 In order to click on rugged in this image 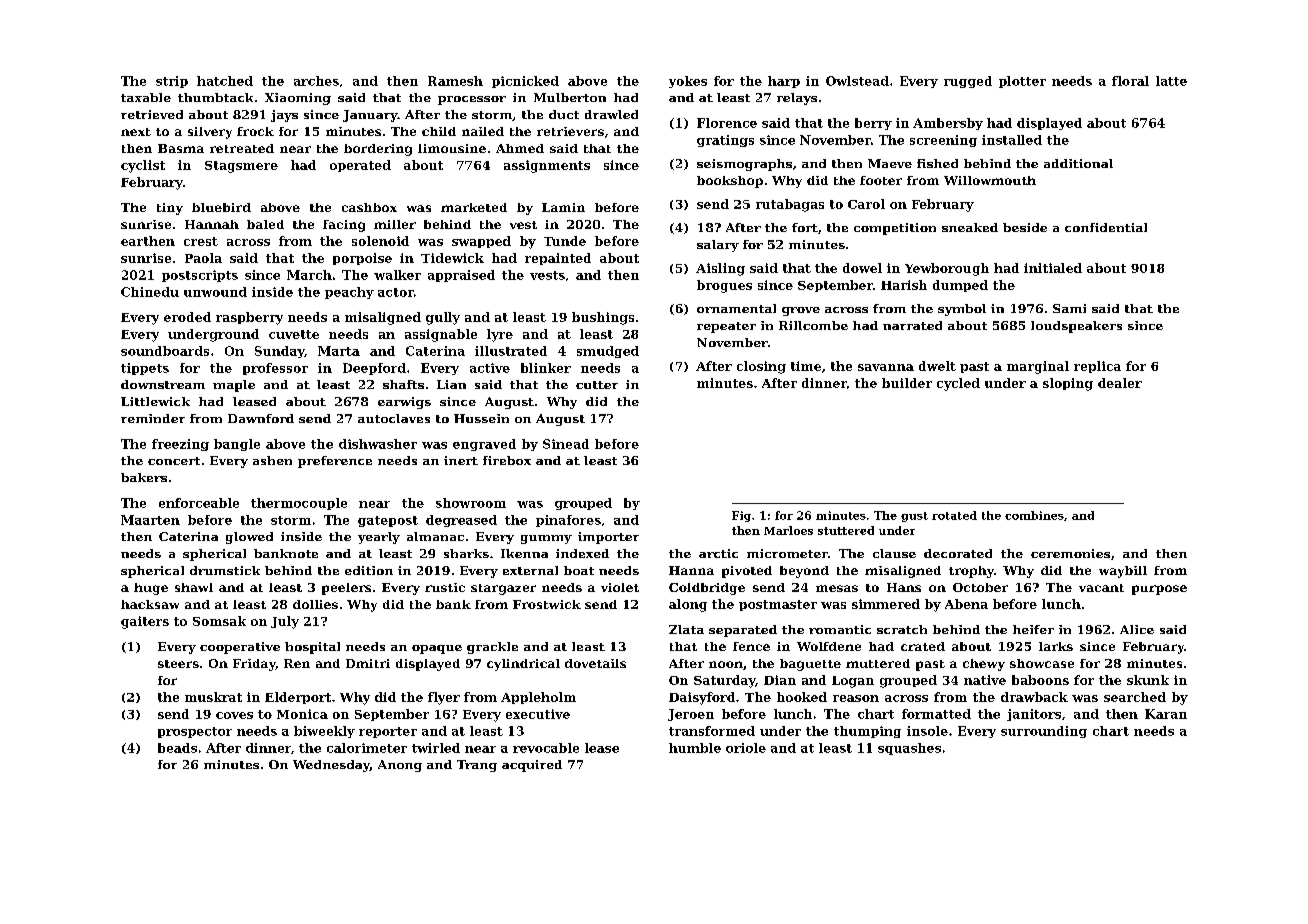, I will do `click(968, 82)`.
